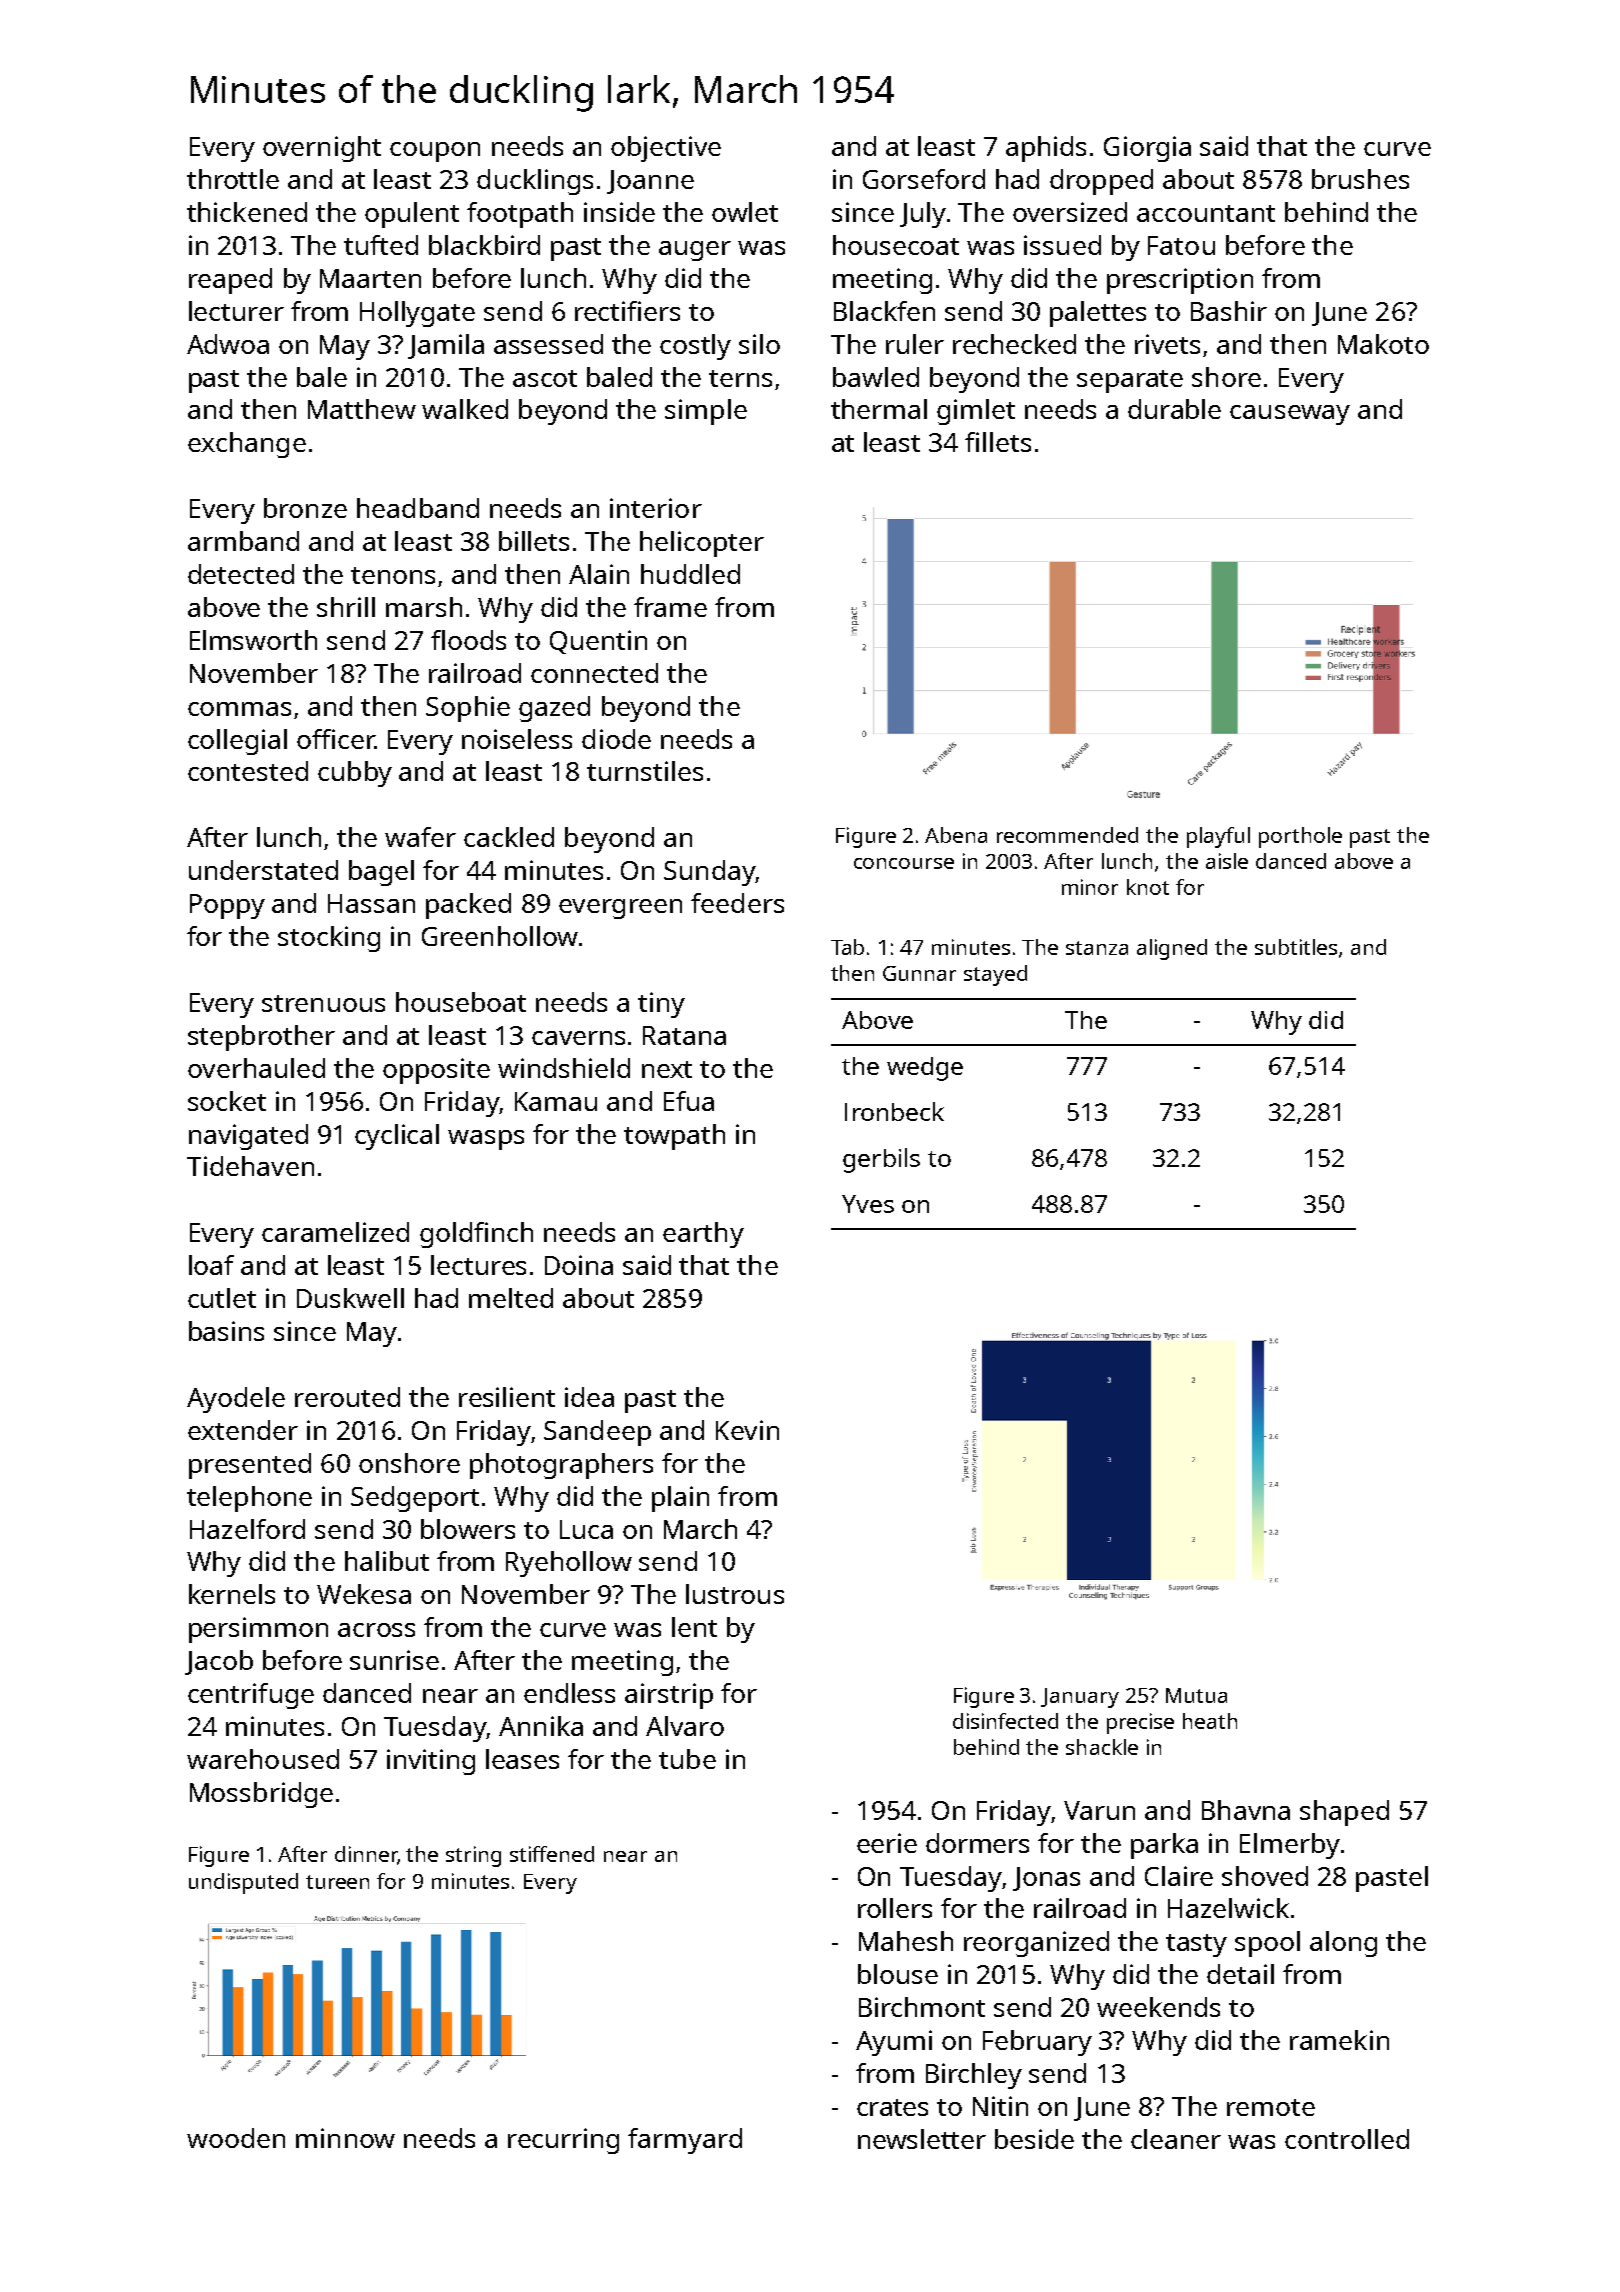 The image size is (1620, 2292). What do you see at coordinates (956, 835) in the document?
I see `Abena` at bounding box center [956, 835].
